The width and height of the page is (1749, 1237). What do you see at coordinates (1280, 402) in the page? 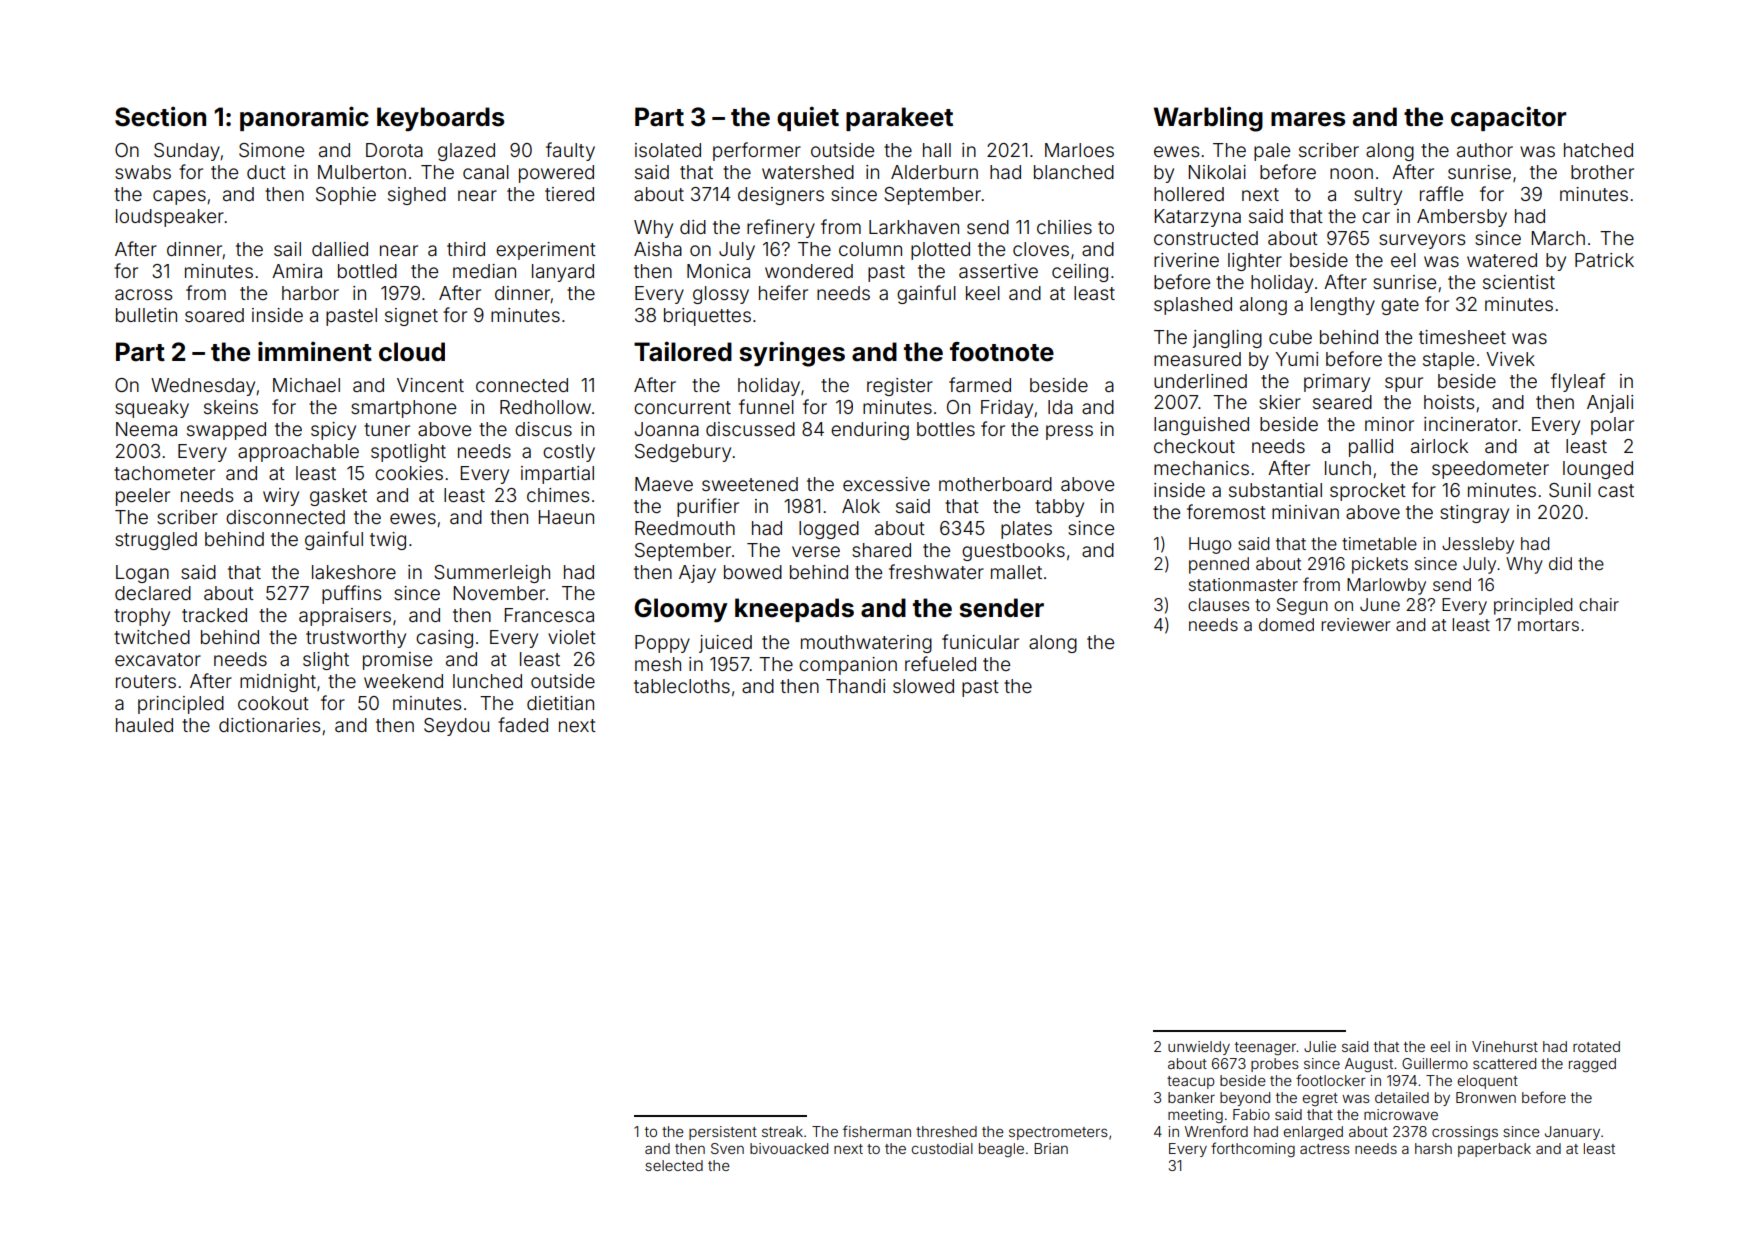
I see `skier` at bounding box center [1280, 402].
